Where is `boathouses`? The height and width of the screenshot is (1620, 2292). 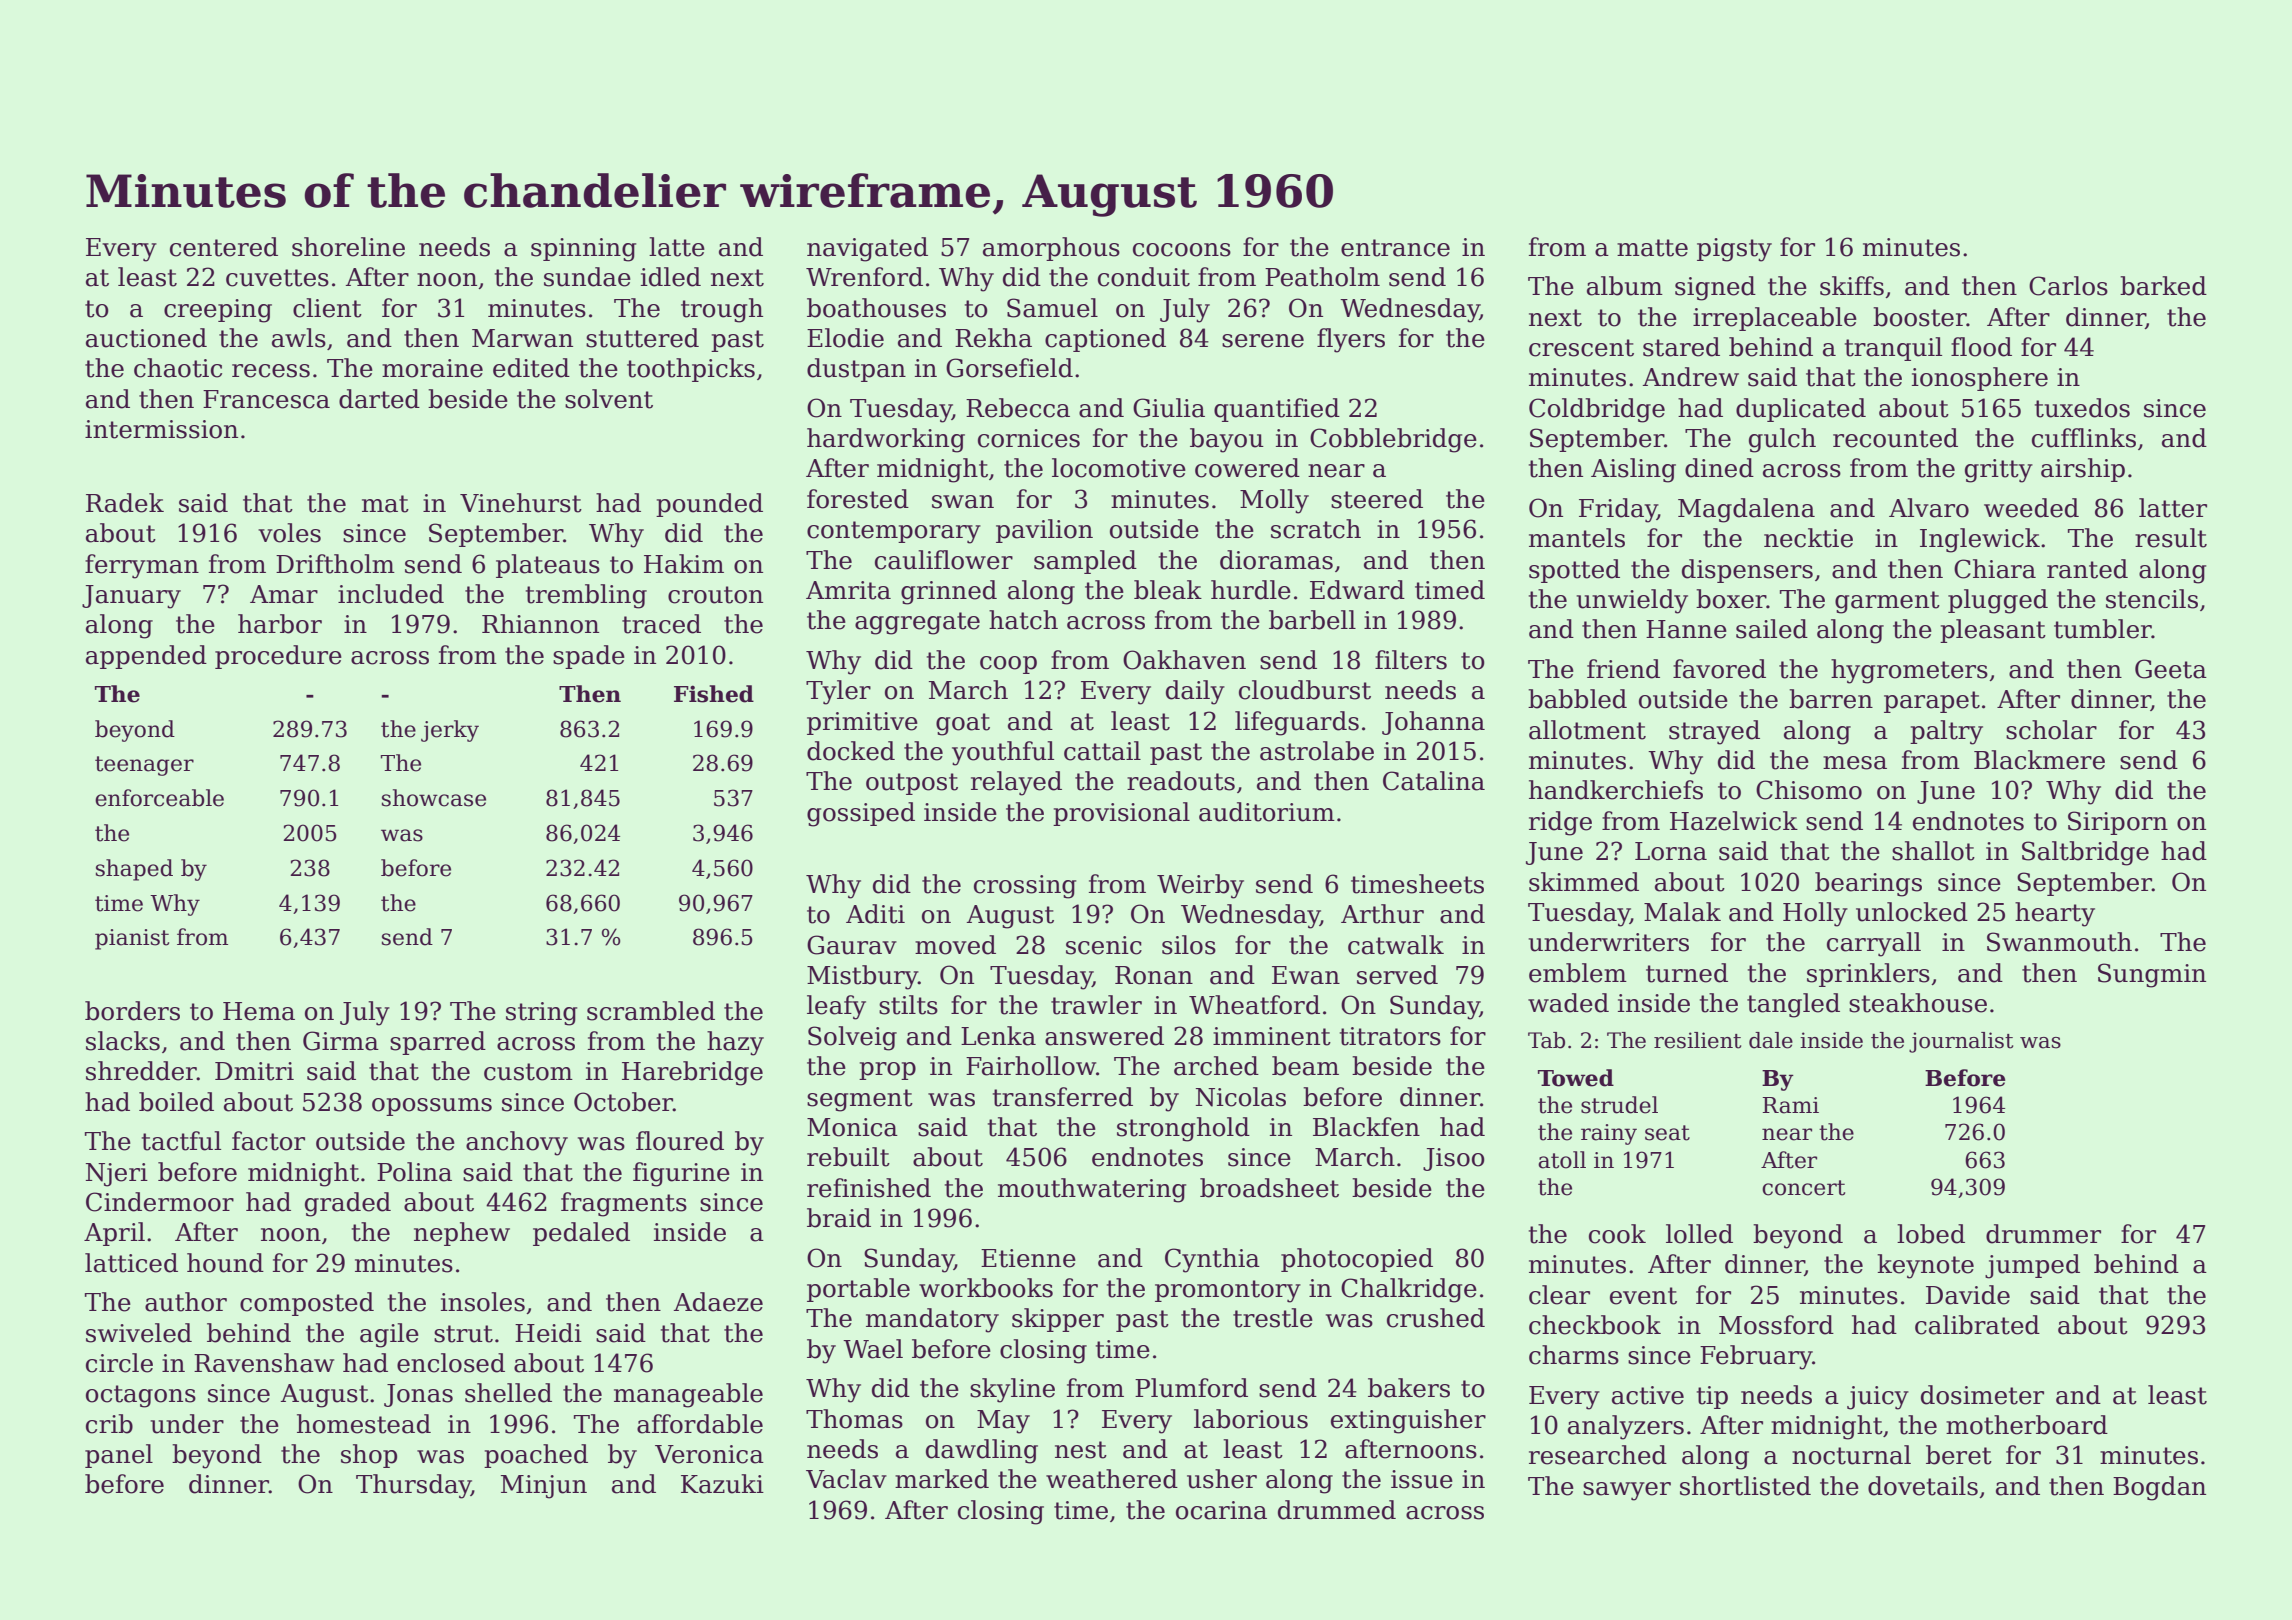 boathouses is located at coordinates (876, 308).
